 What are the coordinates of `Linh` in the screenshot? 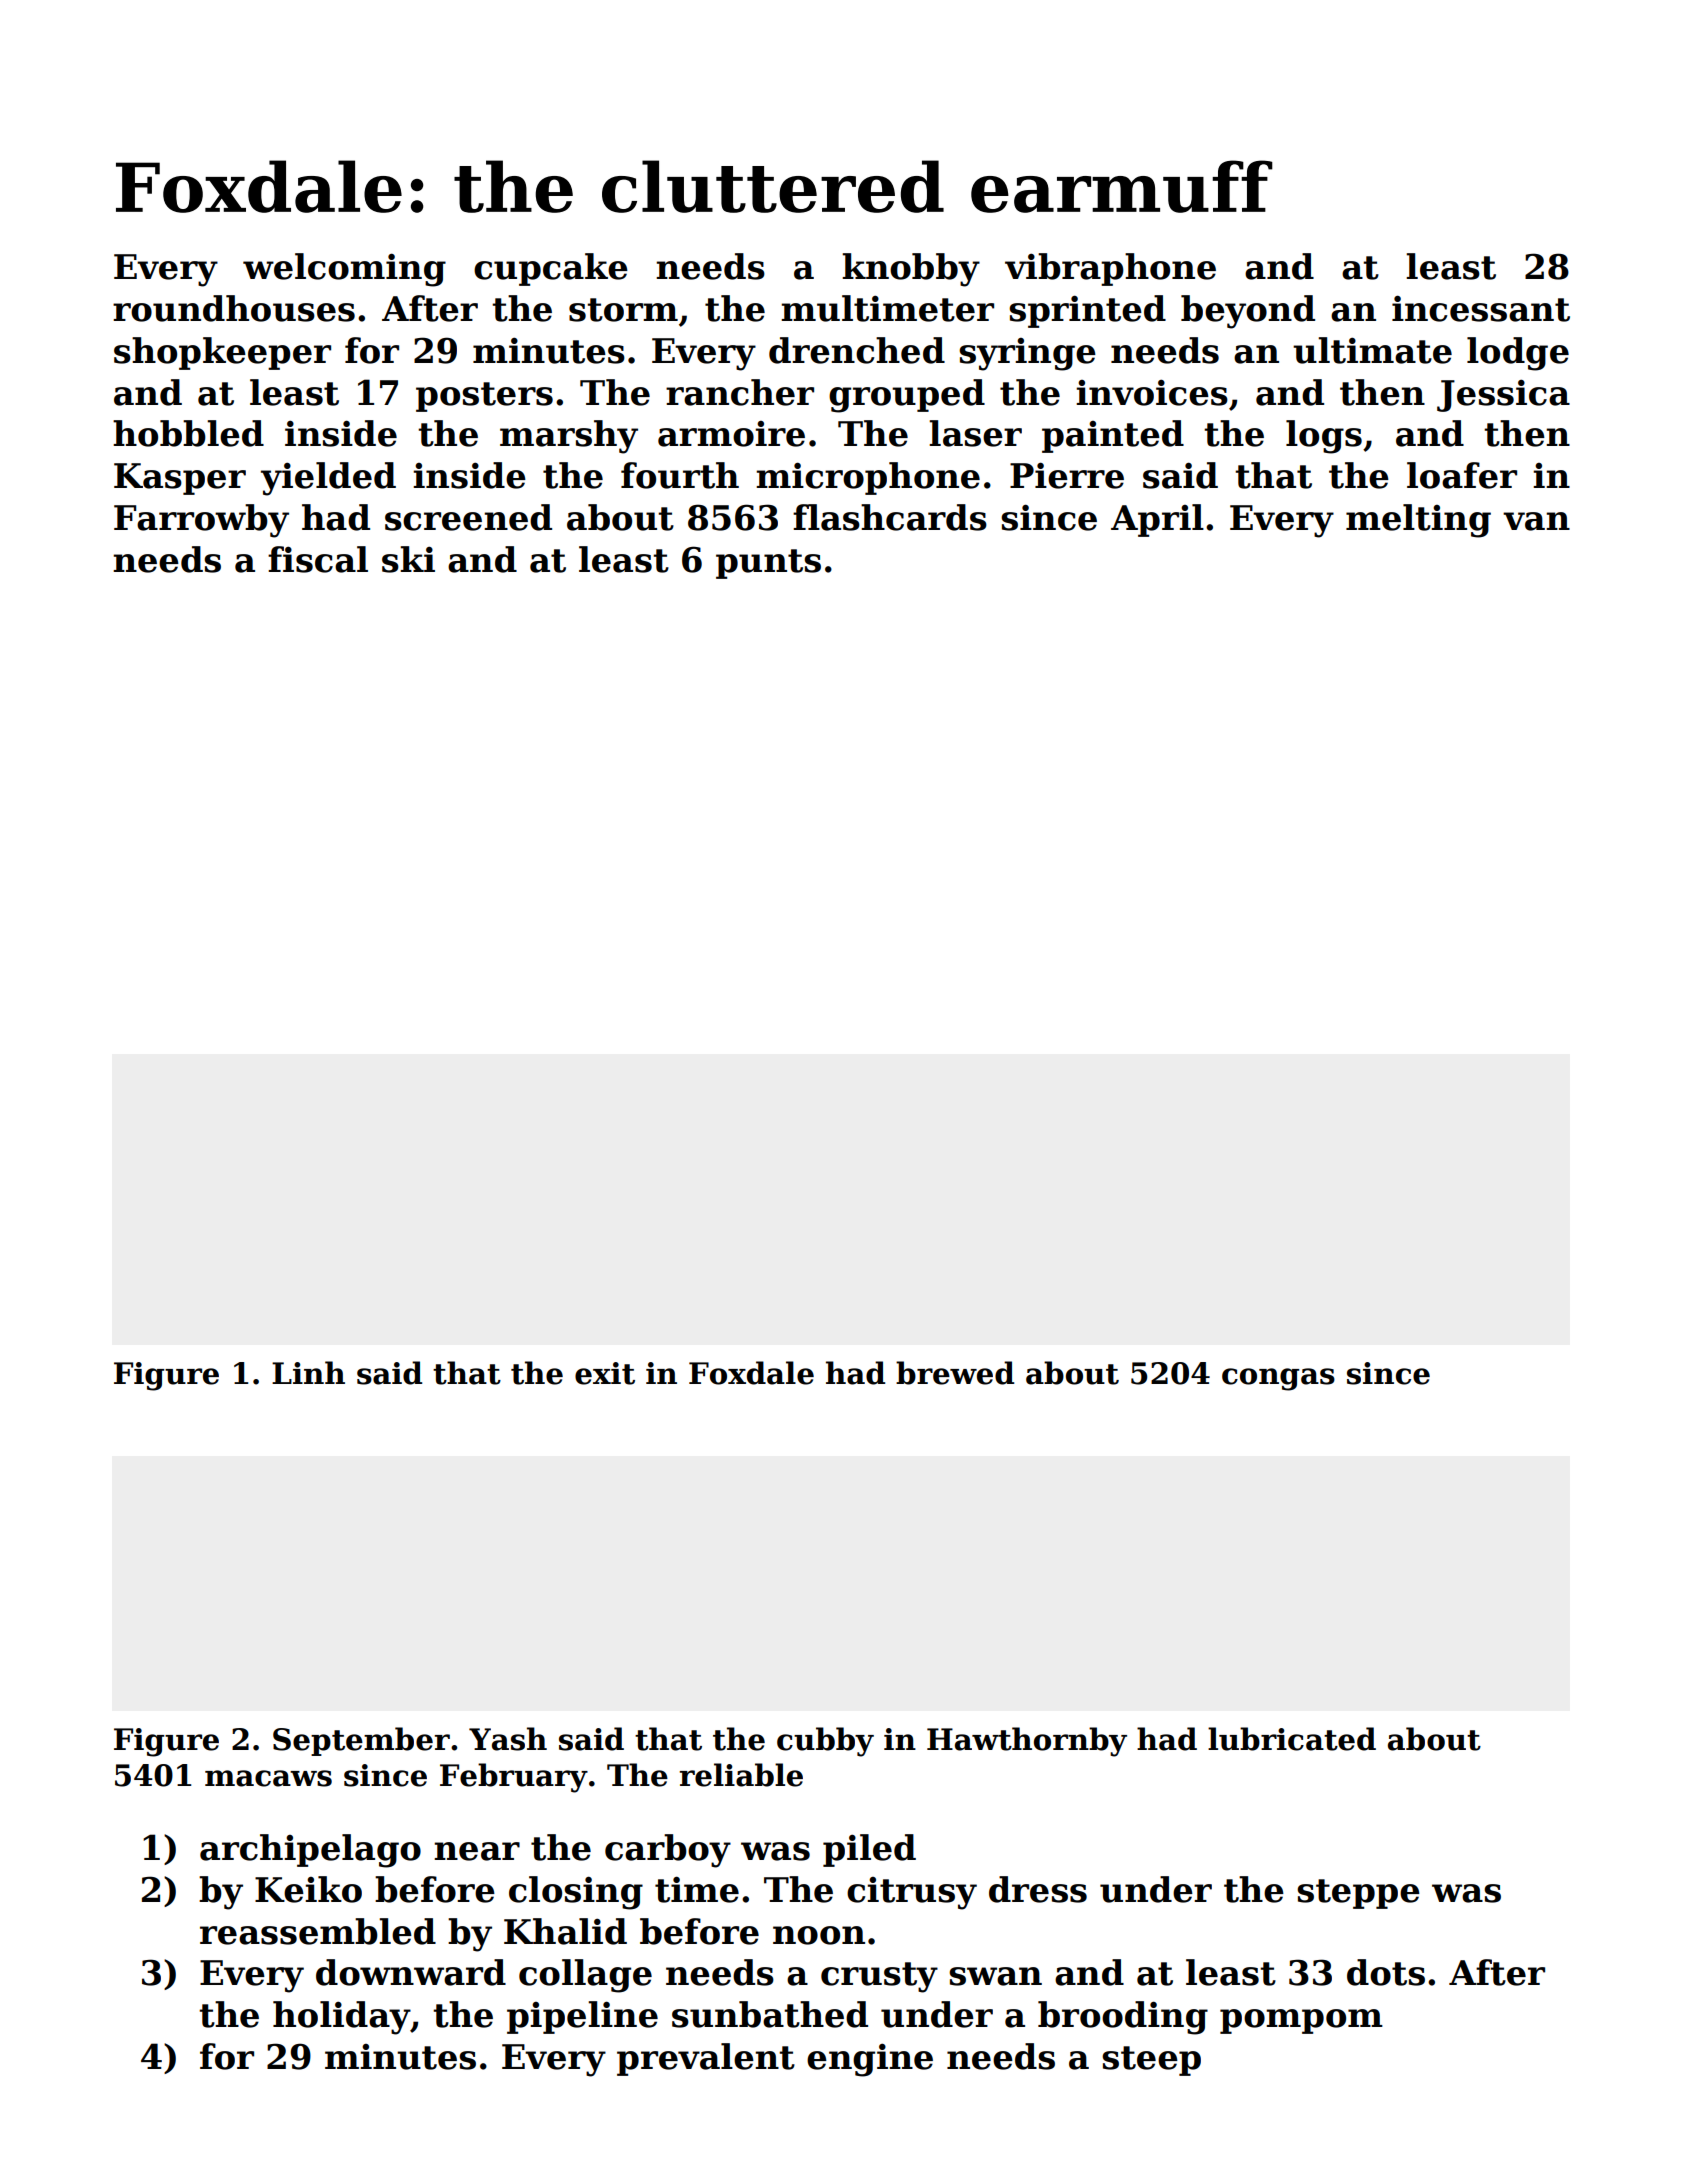 It's located at (308, 1372).
